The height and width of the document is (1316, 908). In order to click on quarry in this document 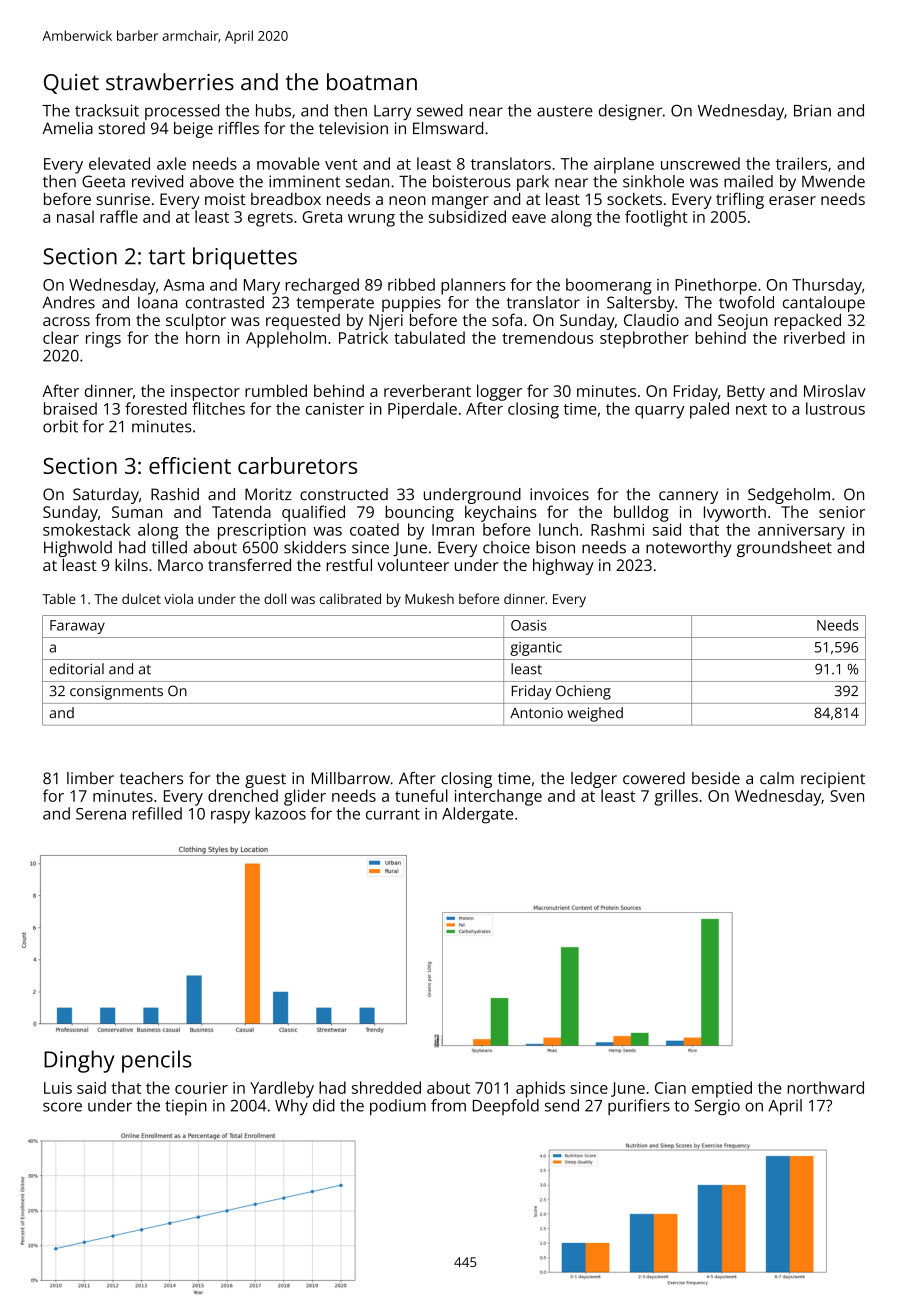, I will do `click(659, 412)`.
